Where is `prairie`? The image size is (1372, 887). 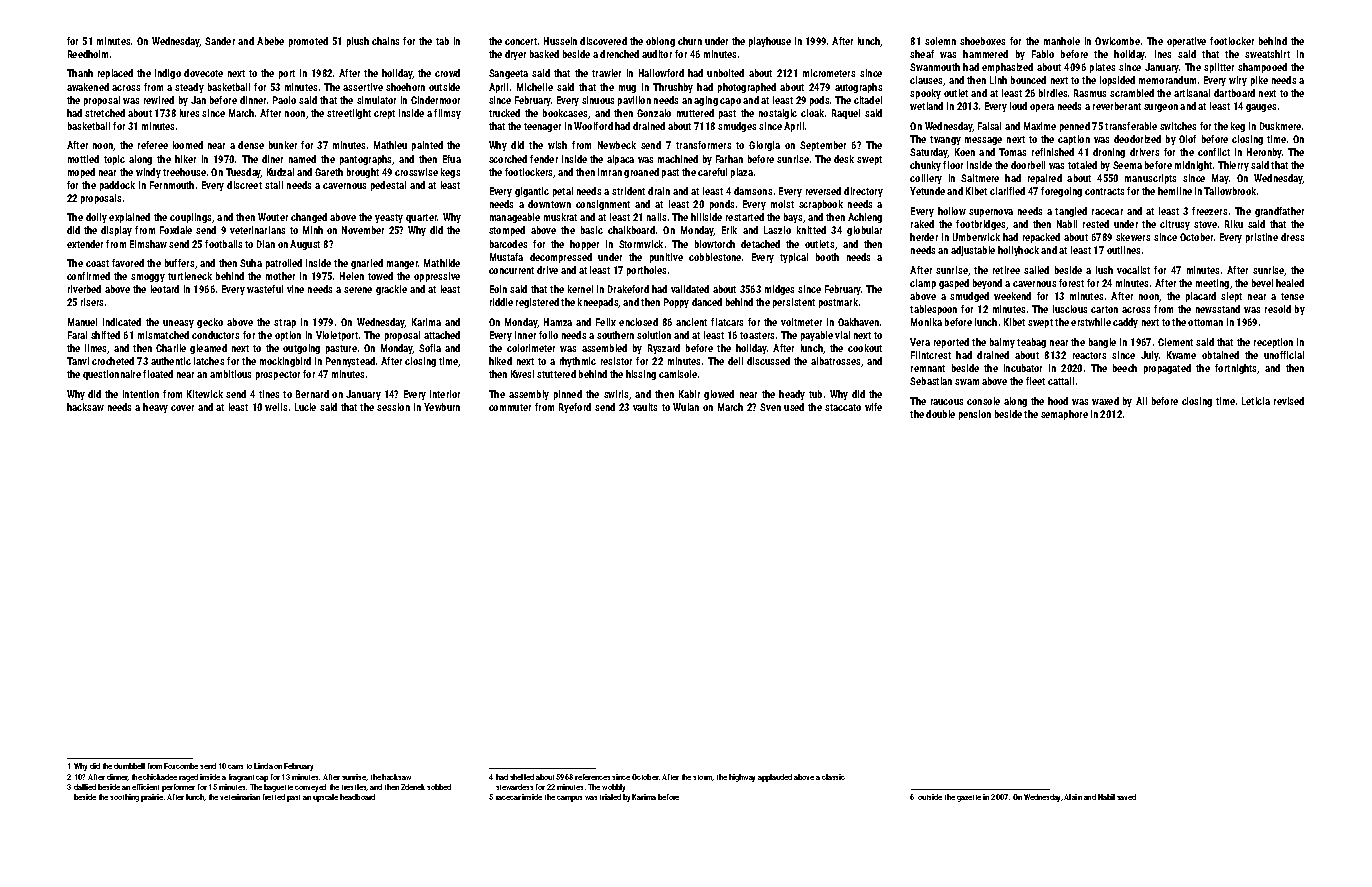 prairie is located at coordinates (152, 798).
